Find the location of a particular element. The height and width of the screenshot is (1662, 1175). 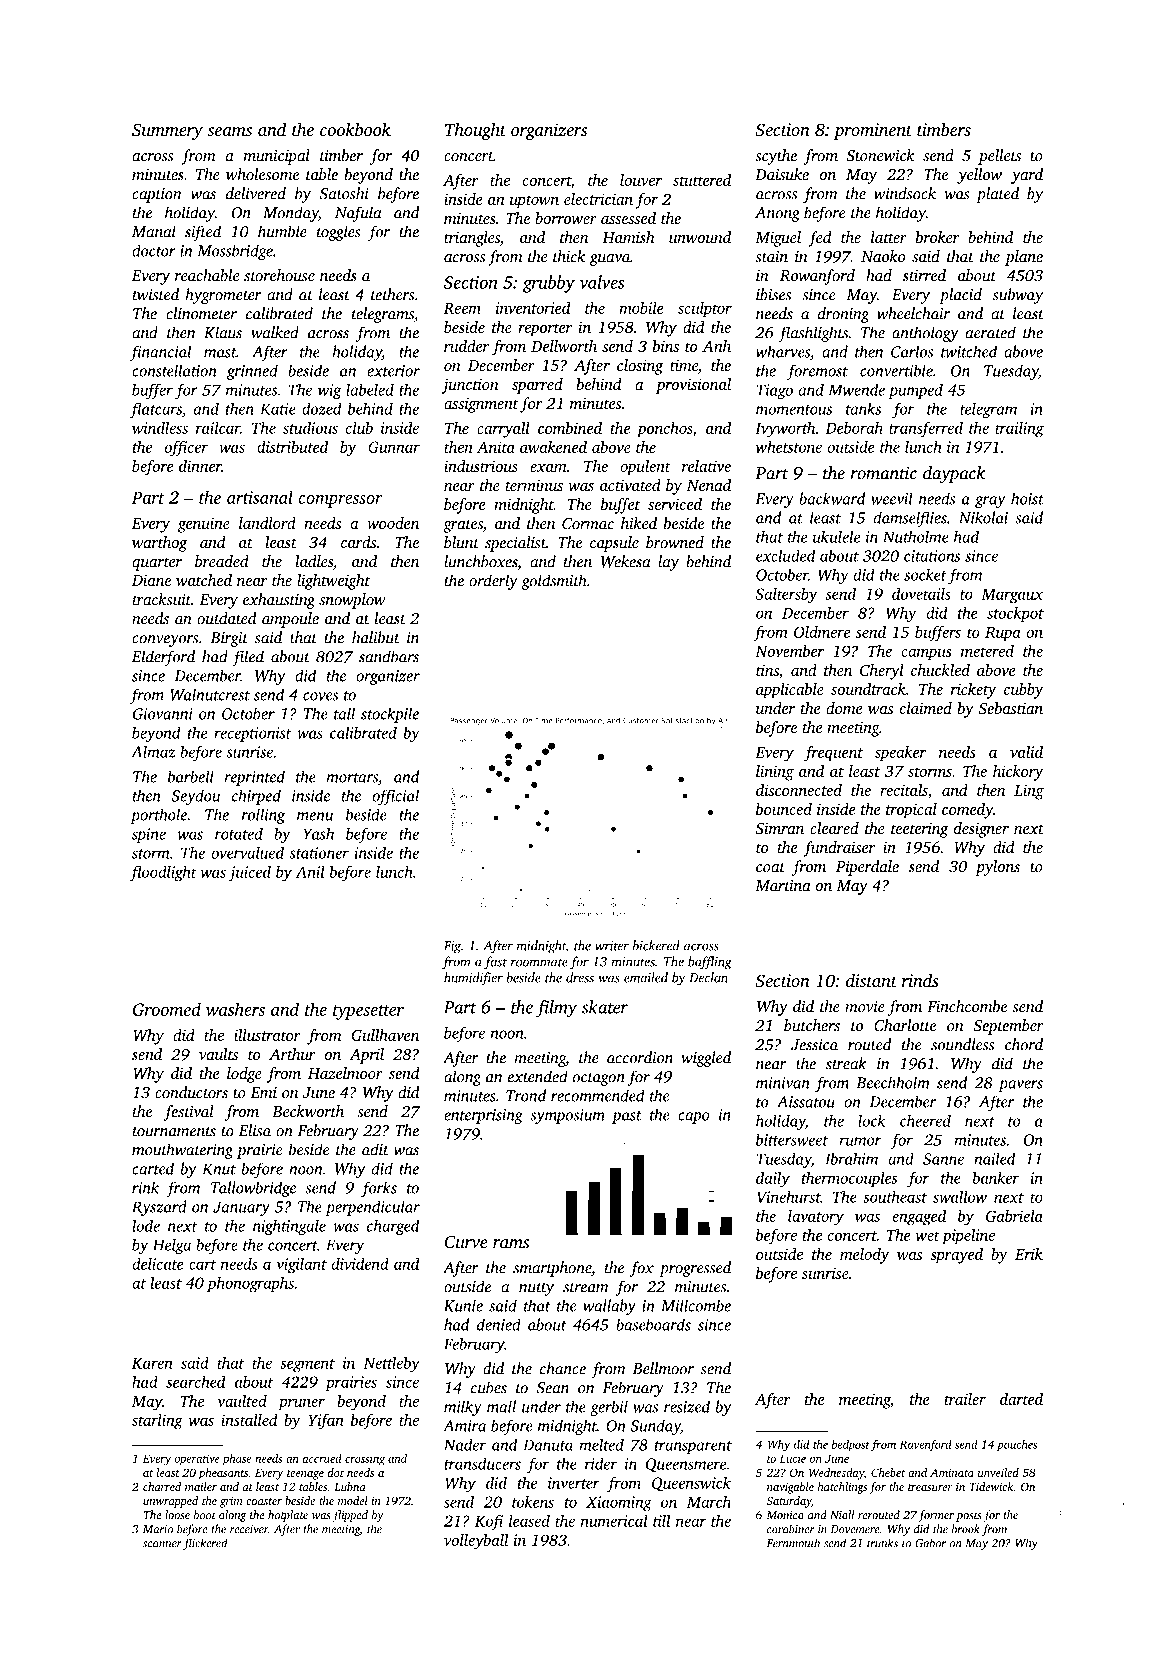

Gabor is located at coordinates (930, 1543).
